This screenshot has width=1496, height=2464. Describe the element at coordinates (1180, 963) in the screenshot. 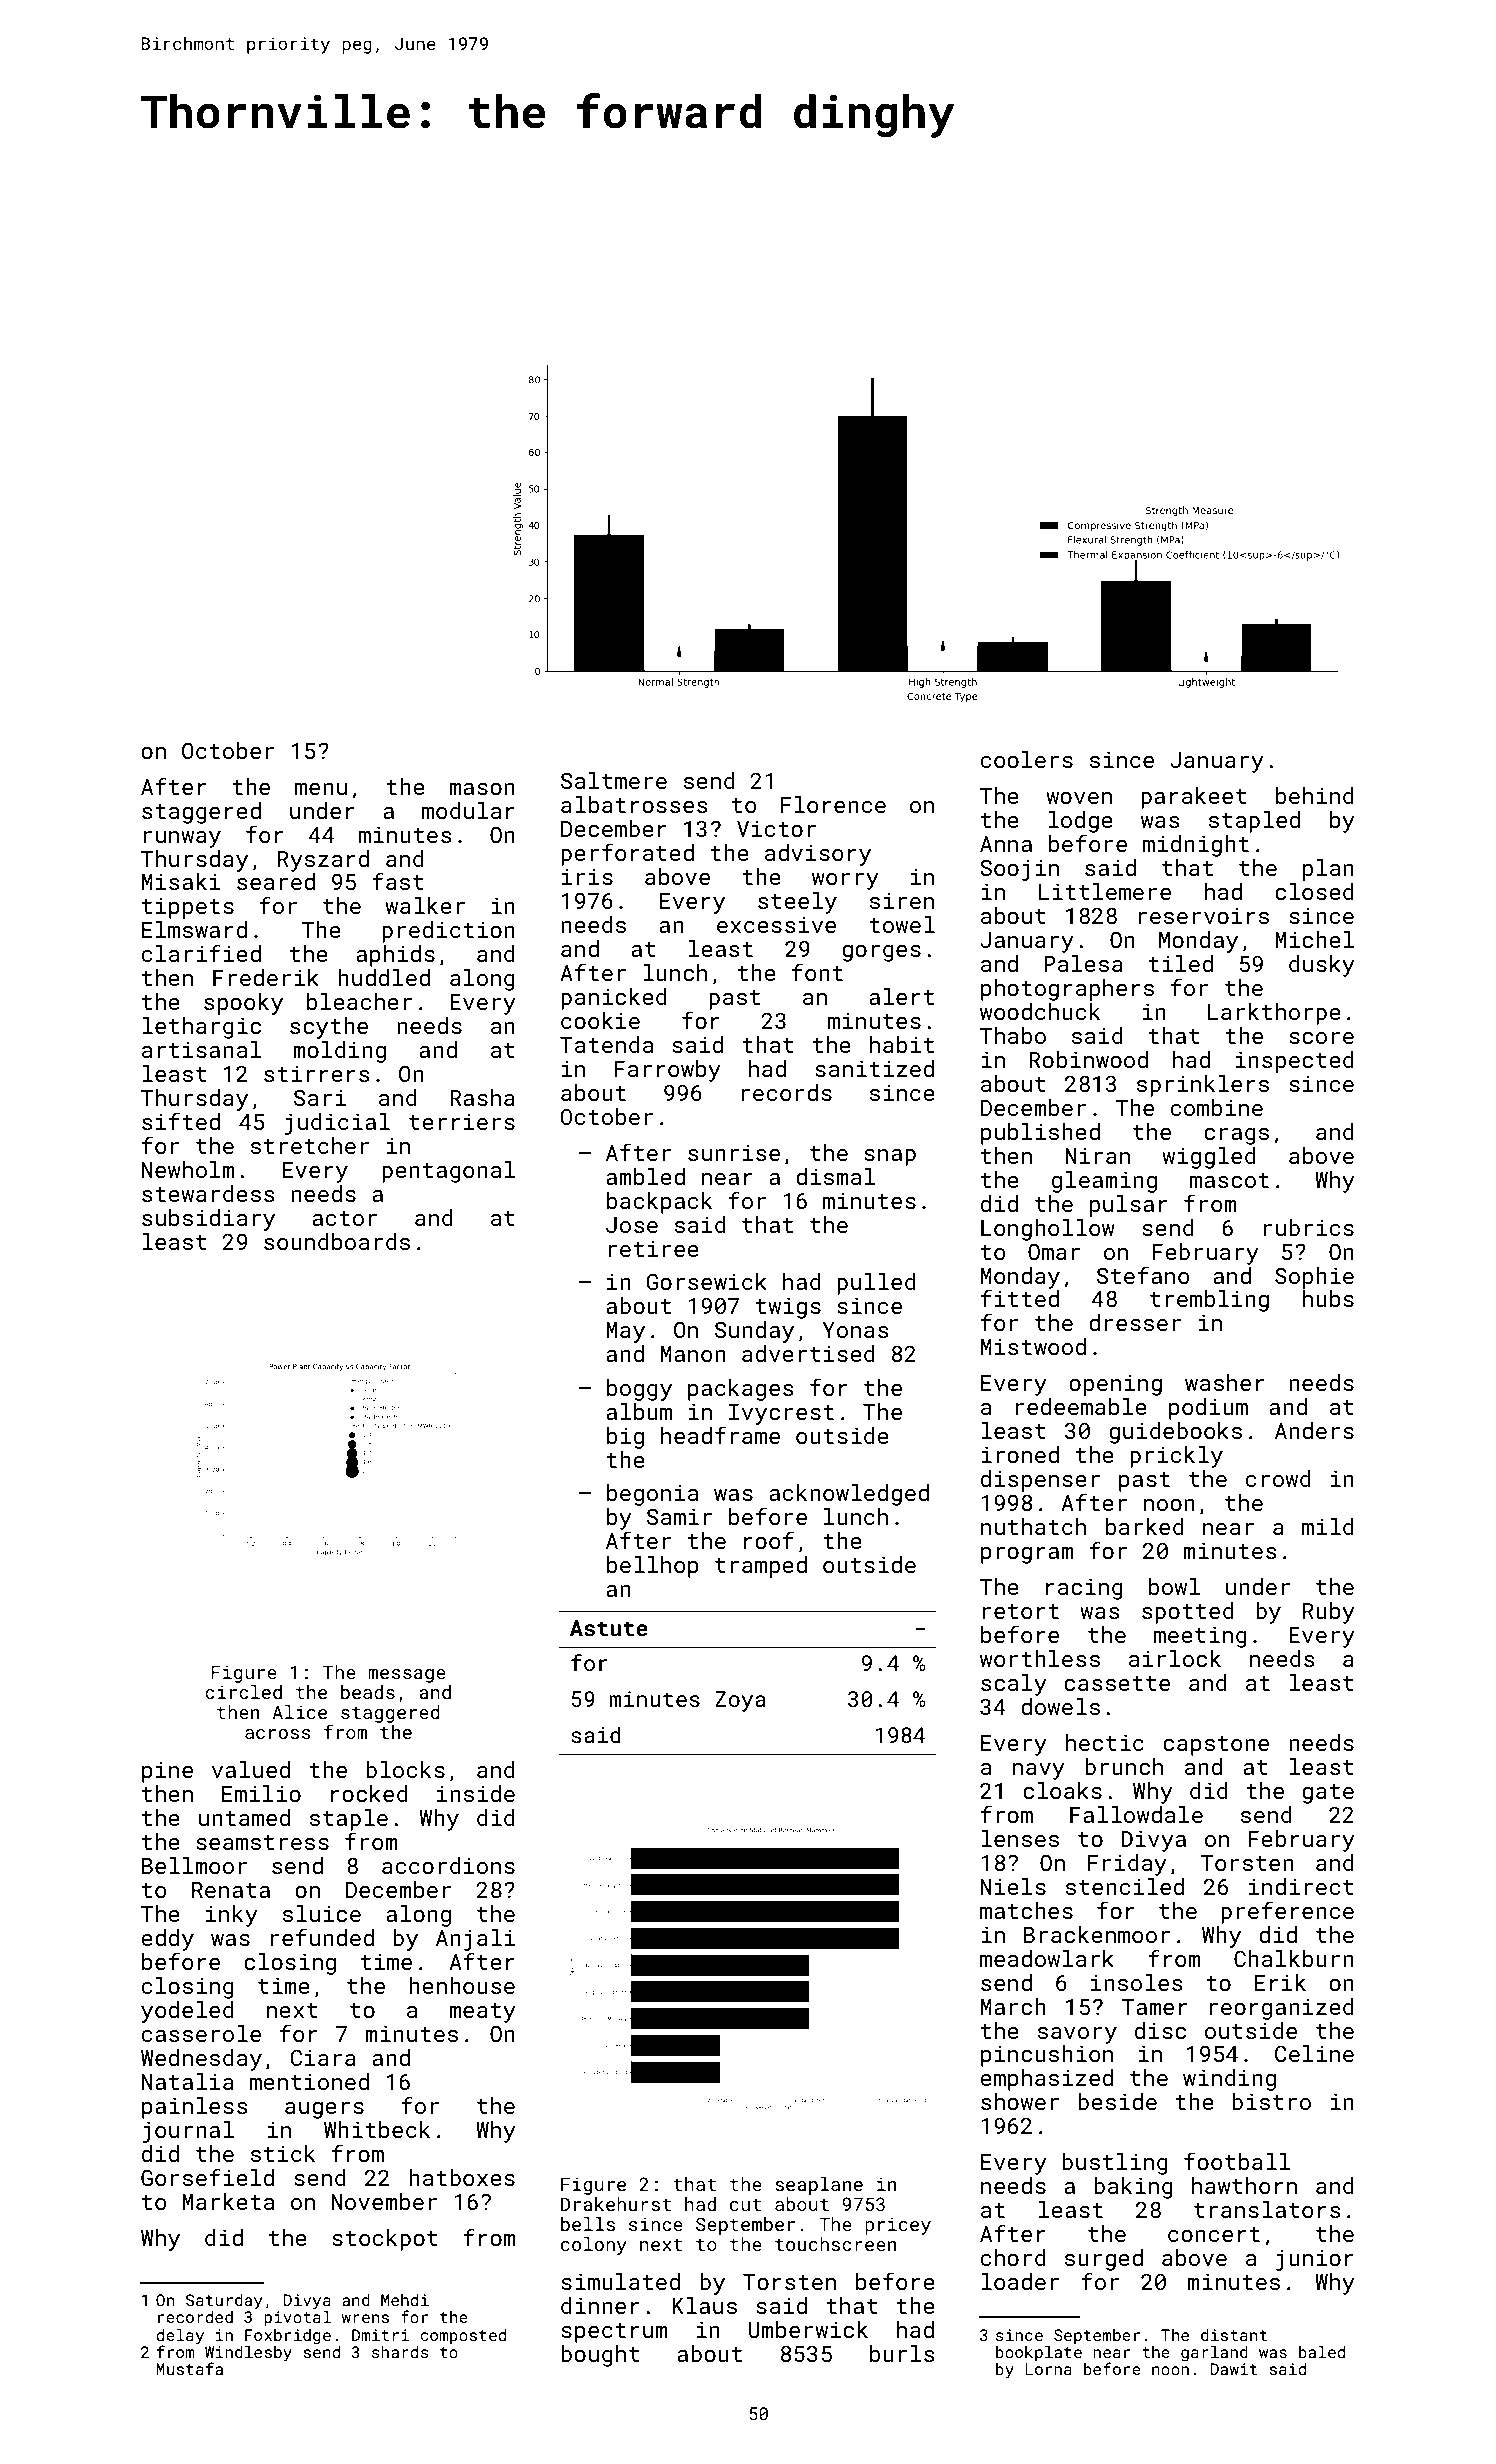

I see `tiled` at that location.
